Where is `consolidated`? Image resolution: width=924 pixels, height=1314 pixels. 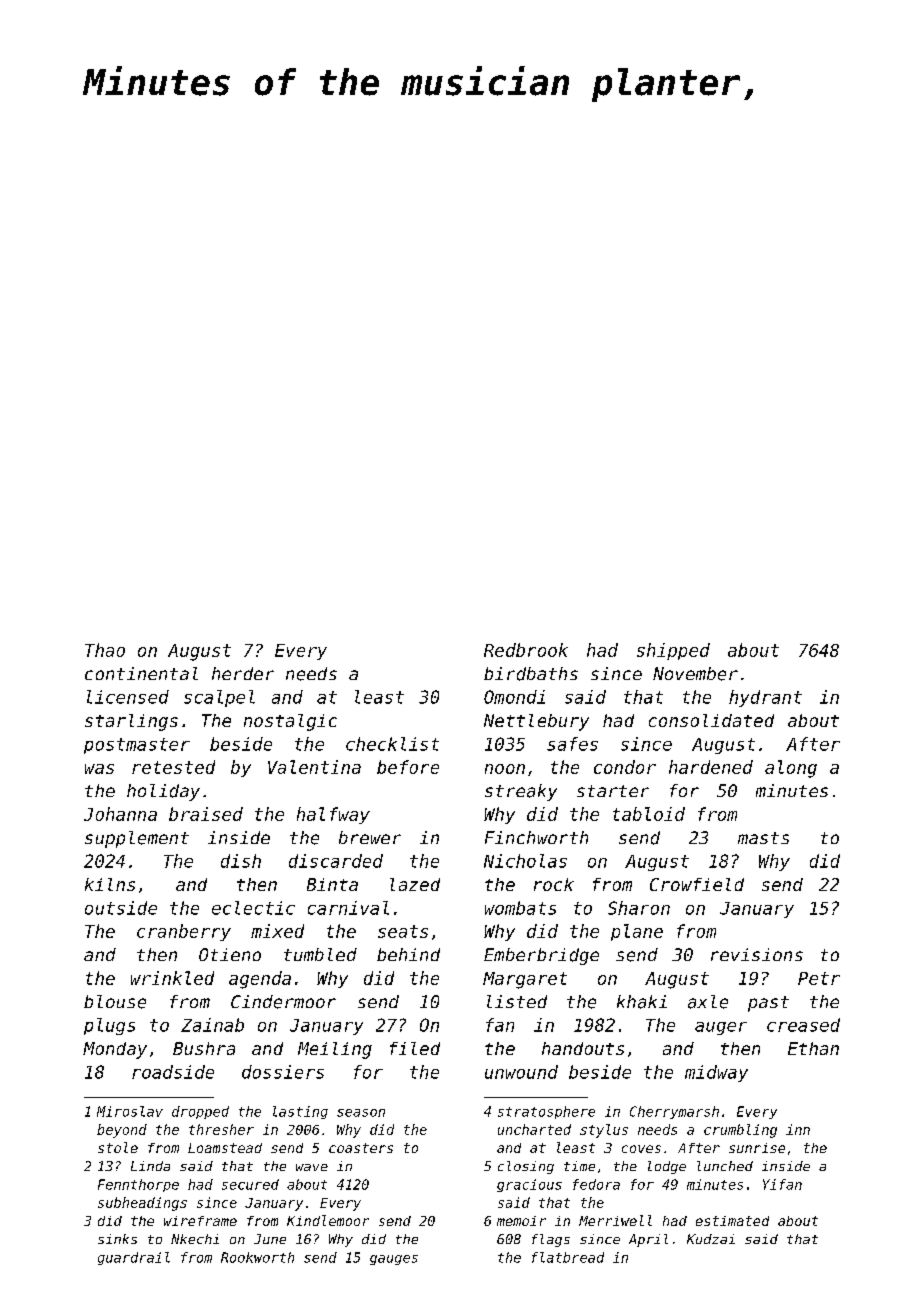
consolidated is located at coordinates (711, 720).
